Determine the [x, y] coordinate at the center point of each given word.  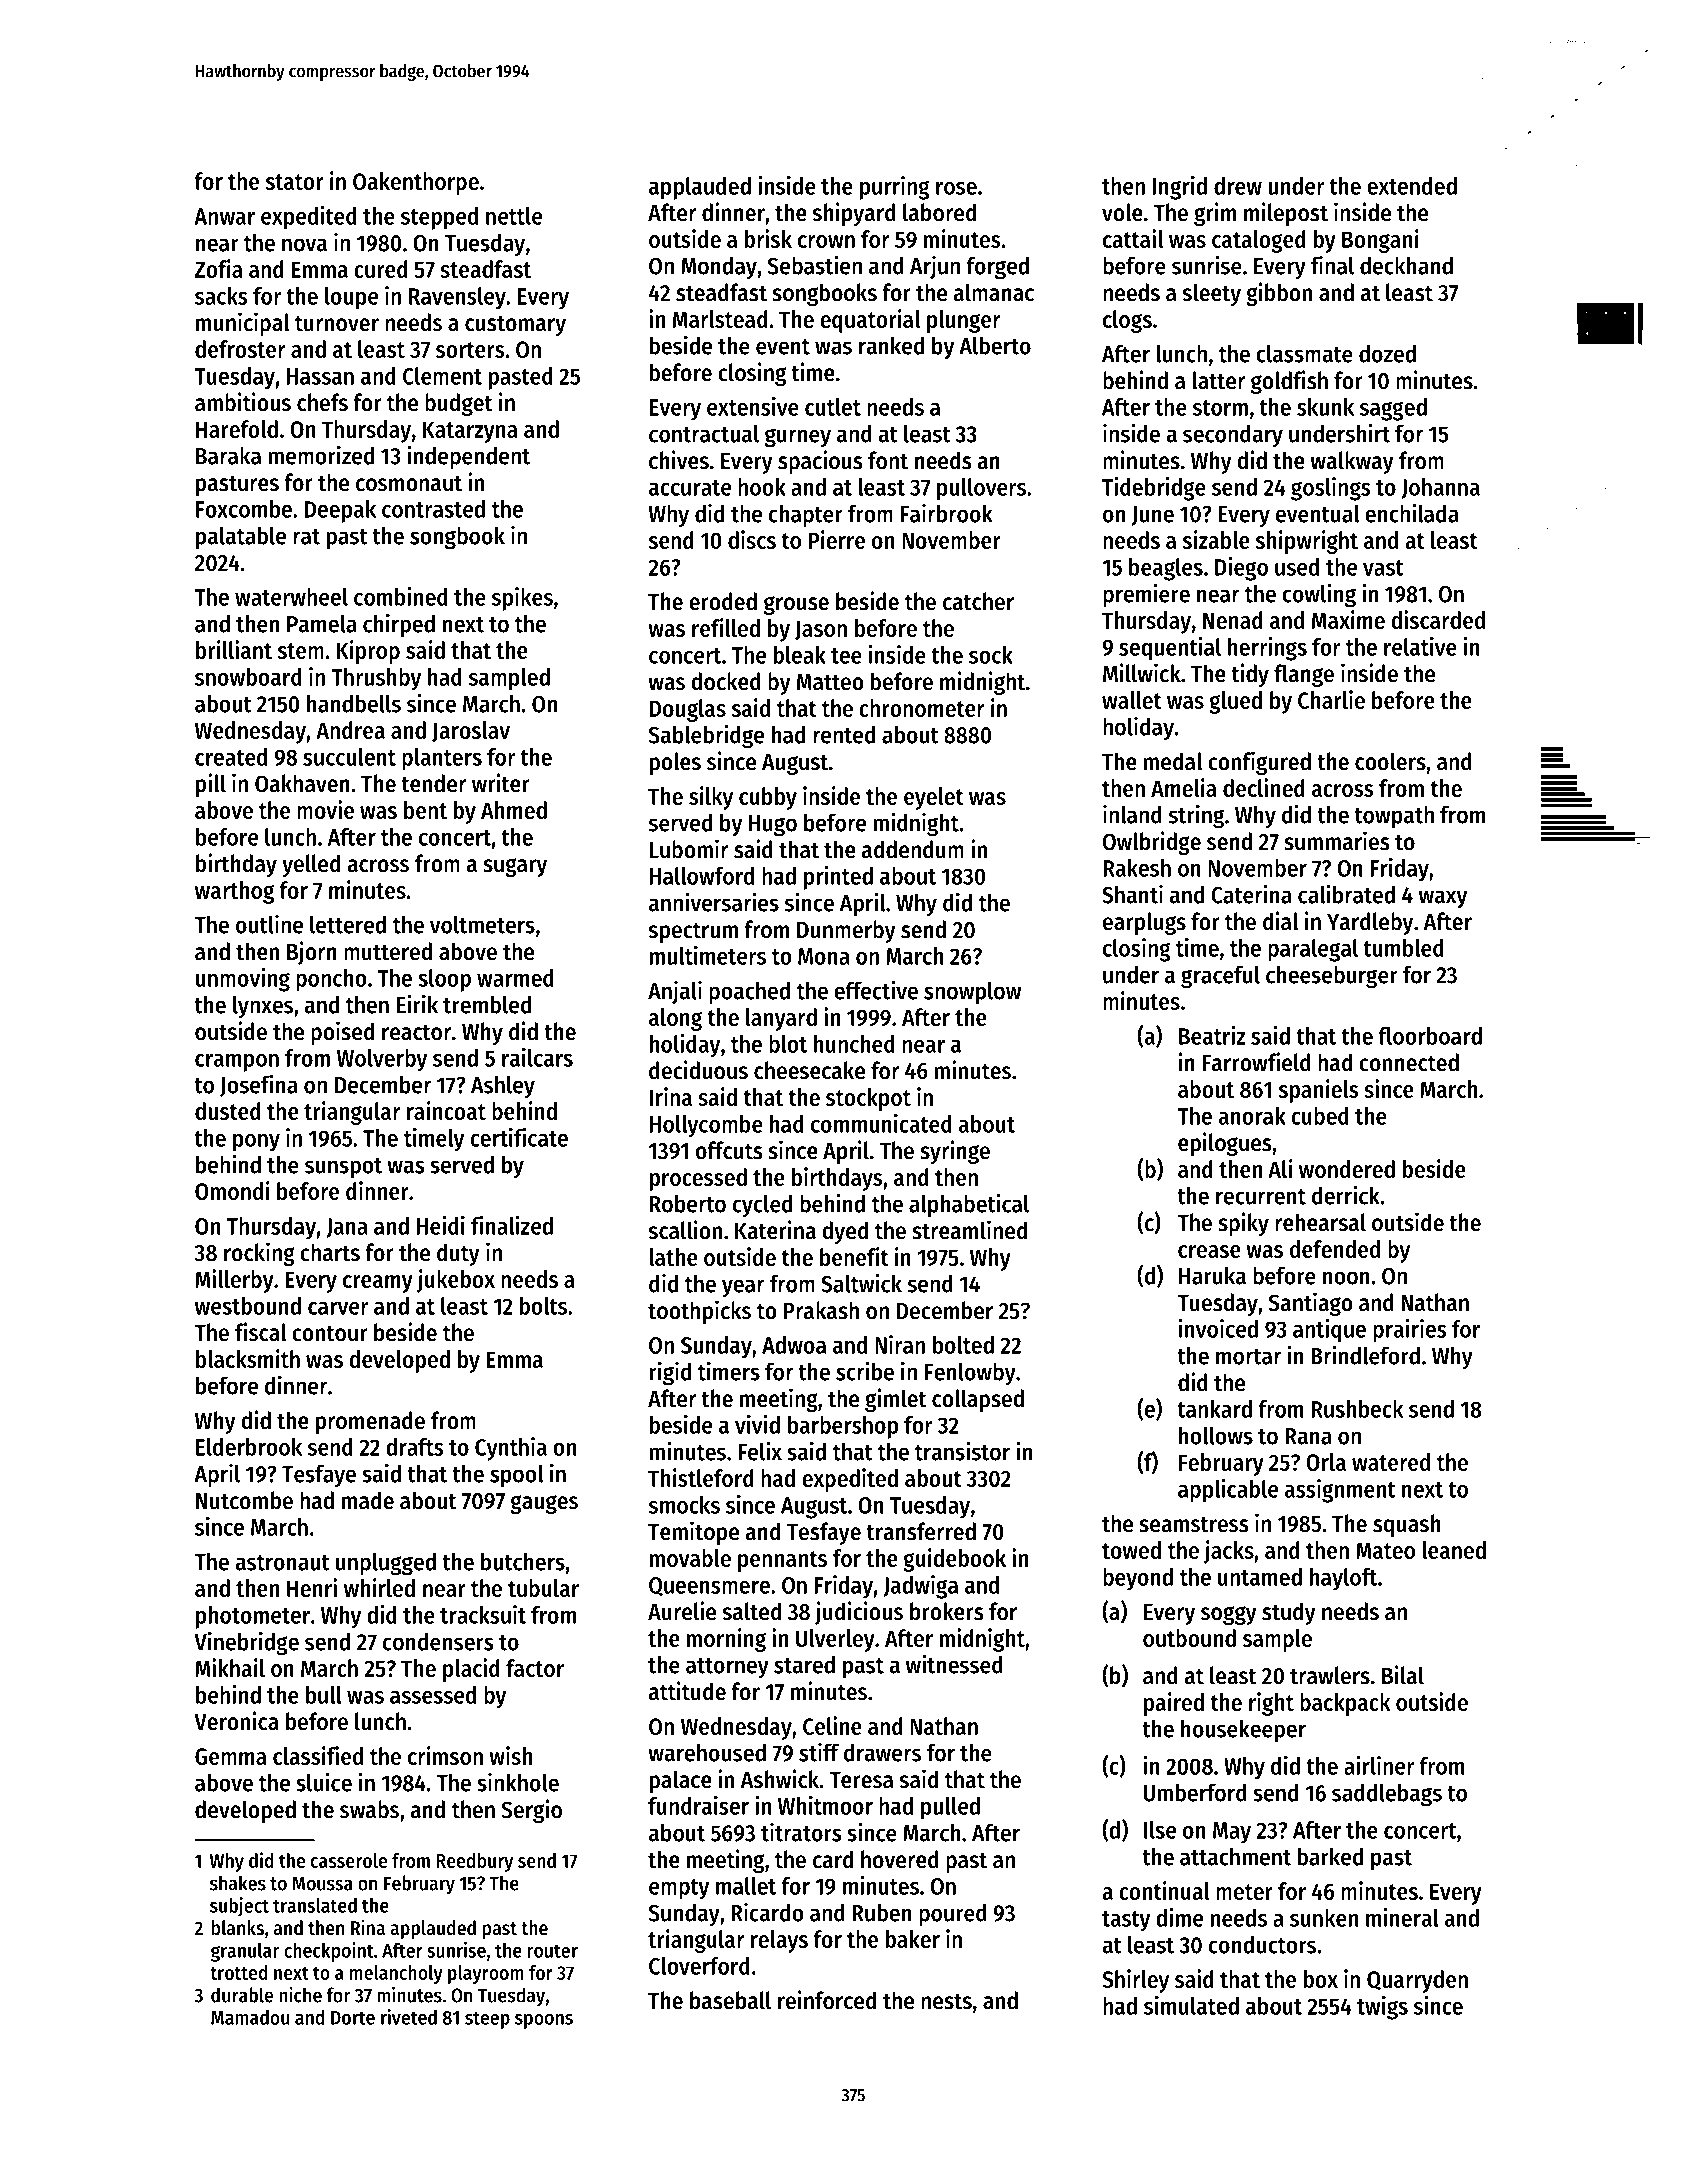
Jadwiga [920, 1587]
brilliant [234, 649]
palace [681, 1781]
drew [1238, 186]
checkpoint [329, 1952]
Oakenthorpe [416, 183]
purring [895, 188]
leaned [1454, 1550]
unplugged [386, 1564]
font [888, 460]
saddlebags [1387, 1795]
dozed [1387, 353]
